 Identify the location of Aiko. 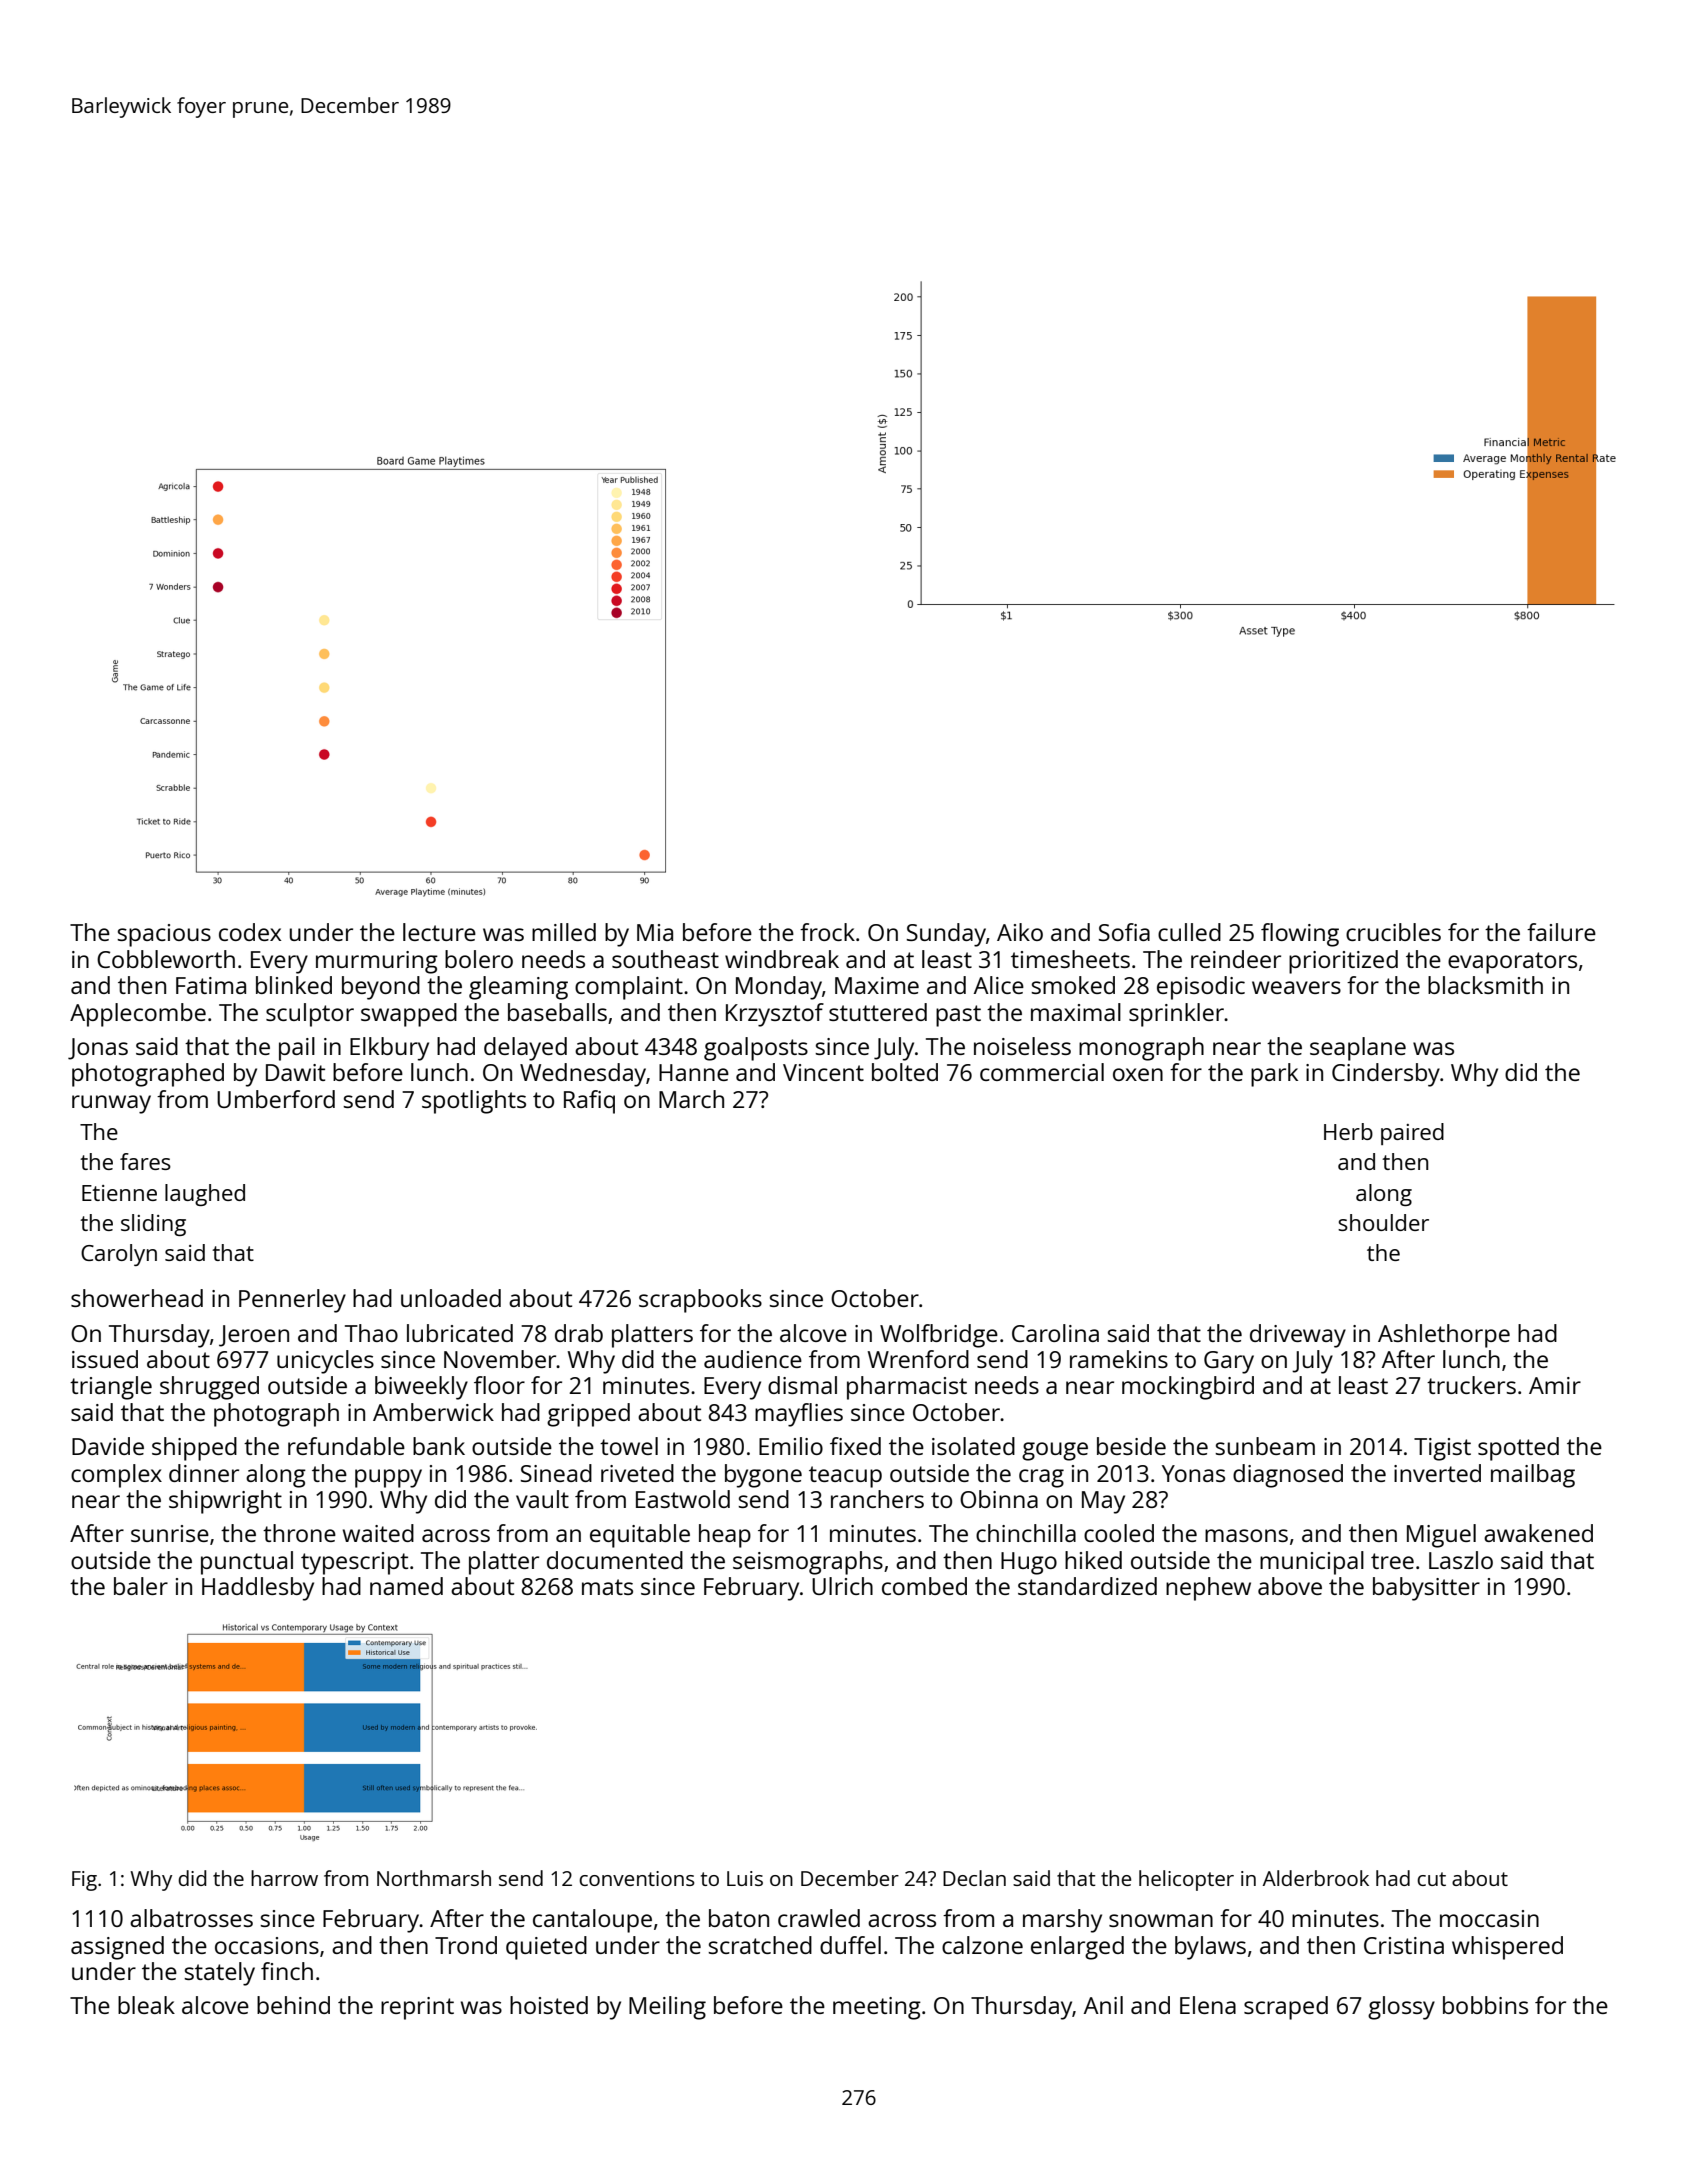
(1020, 932).
